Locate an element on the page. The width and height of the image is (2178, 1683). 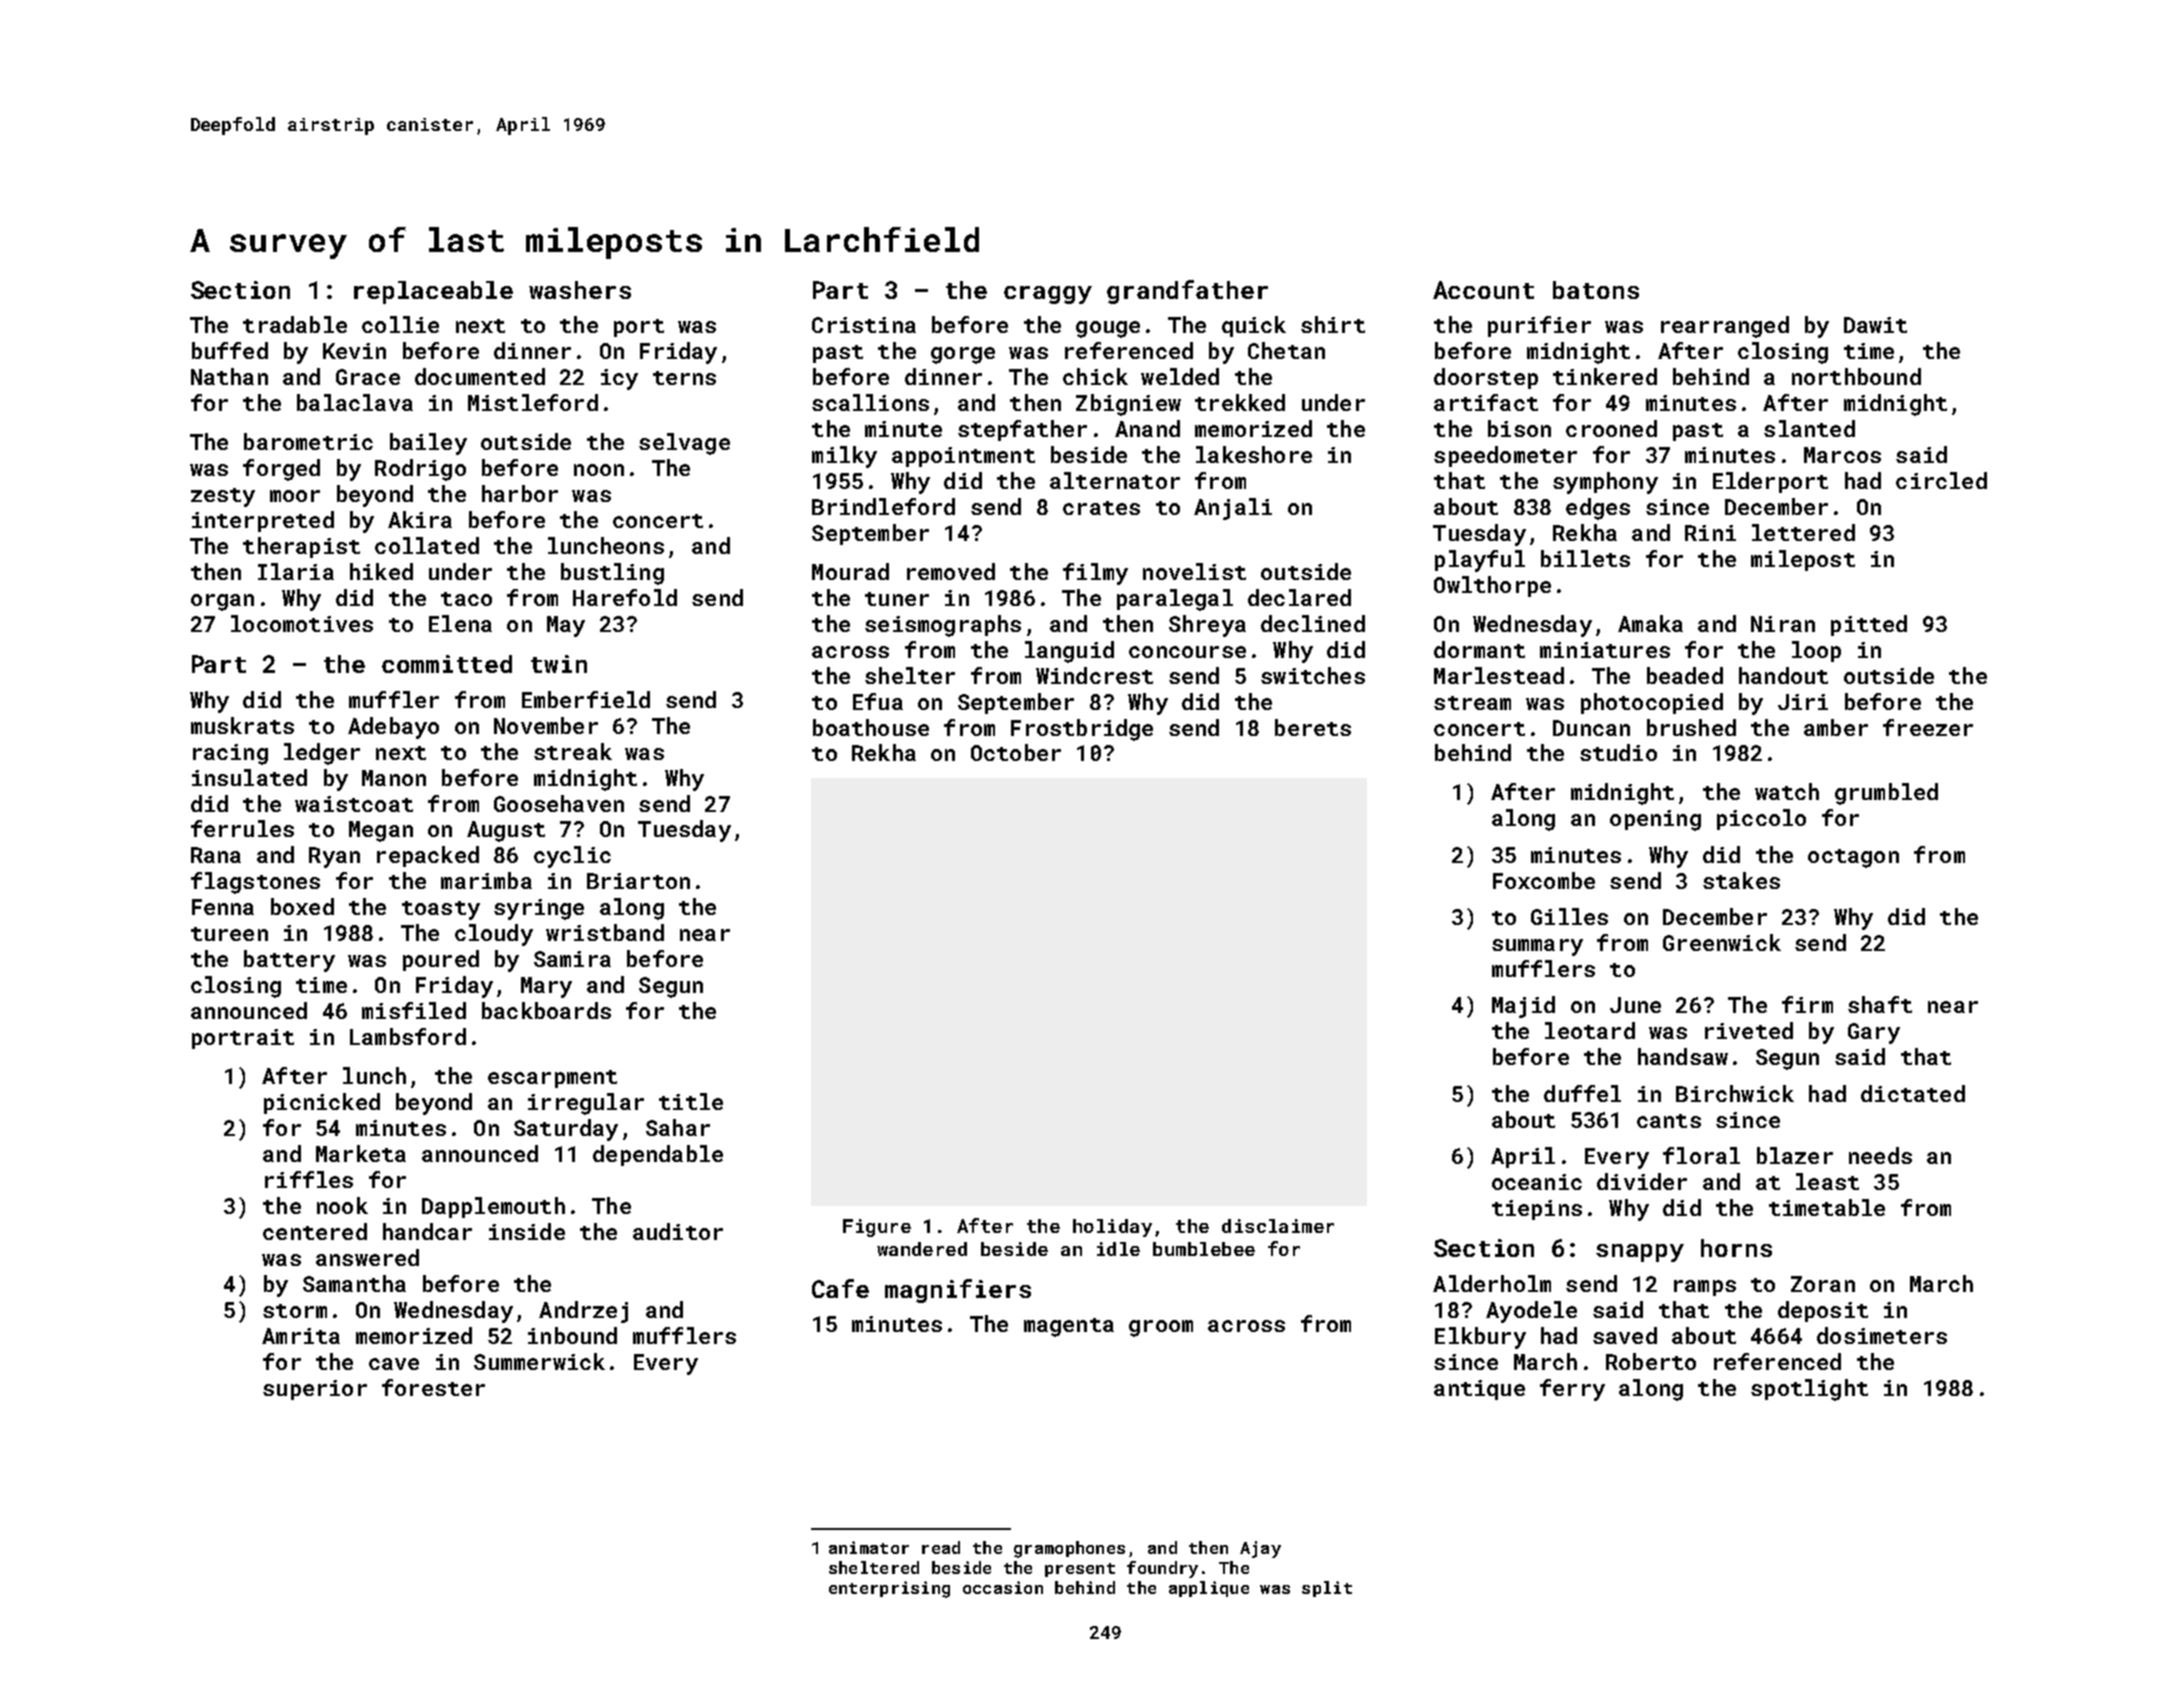
Samira is located at coordinates (572, 959).
